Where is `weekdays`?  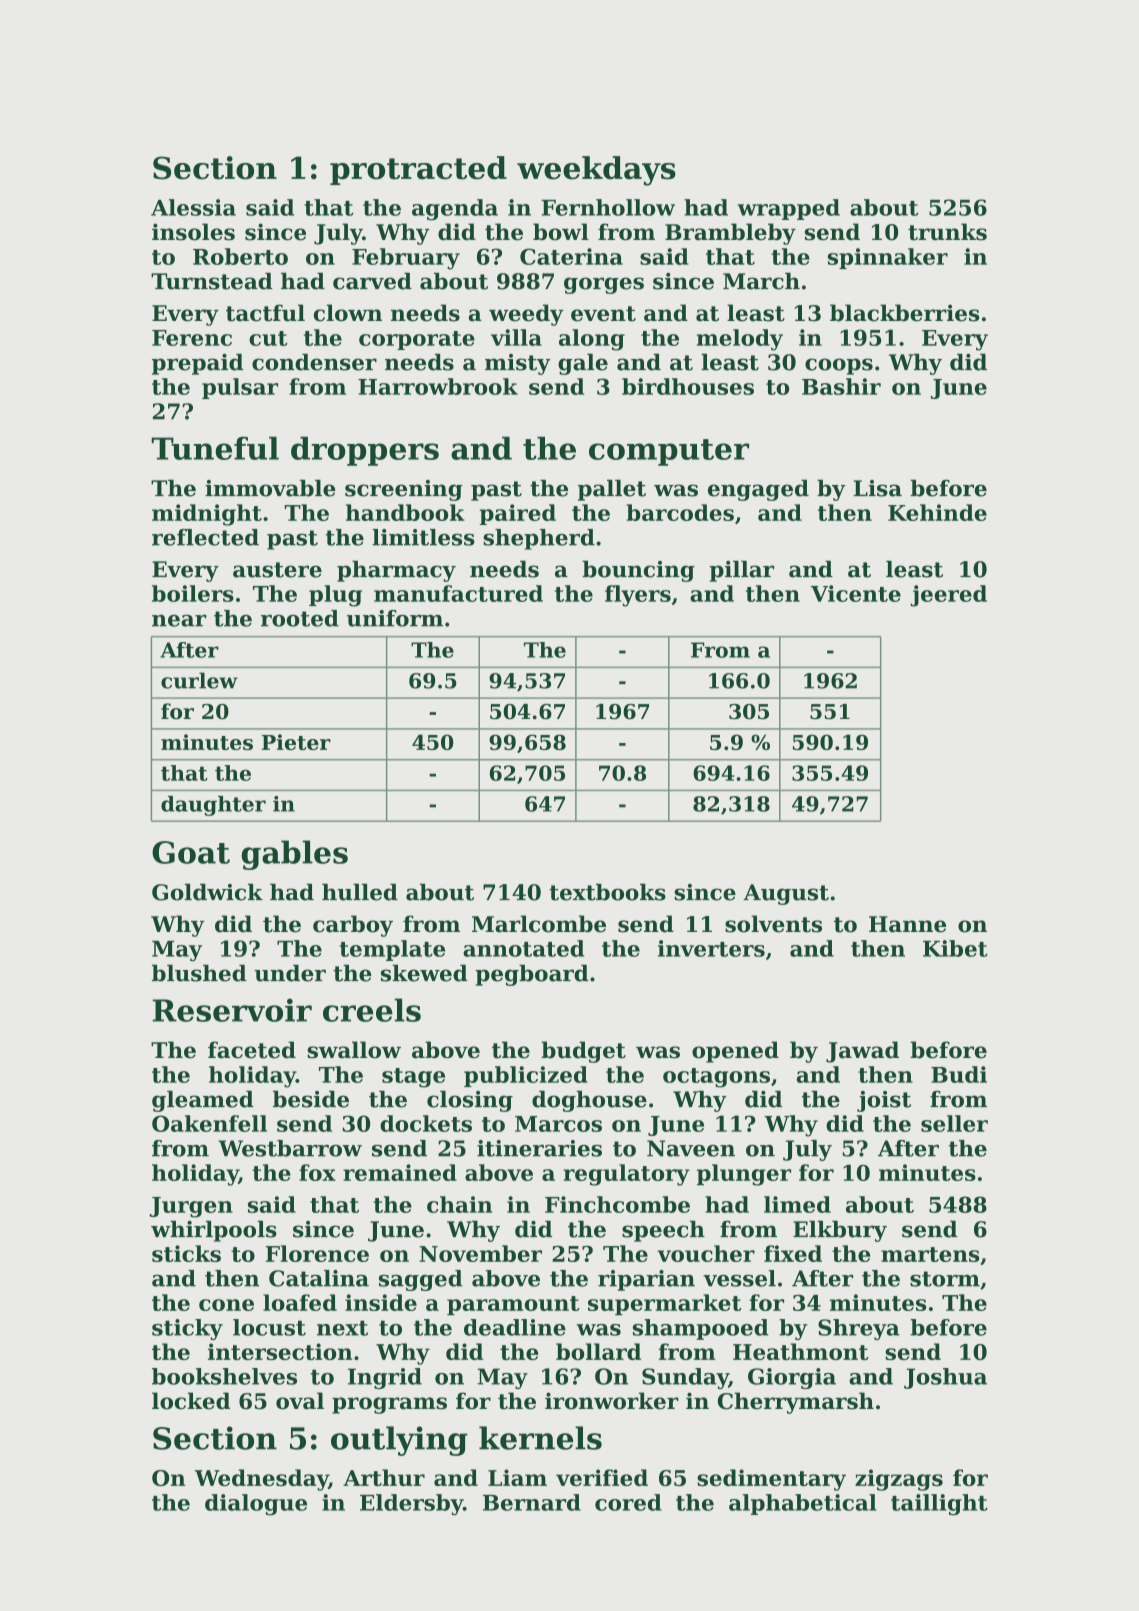
weekdays is located at coordinates (596, 171).
